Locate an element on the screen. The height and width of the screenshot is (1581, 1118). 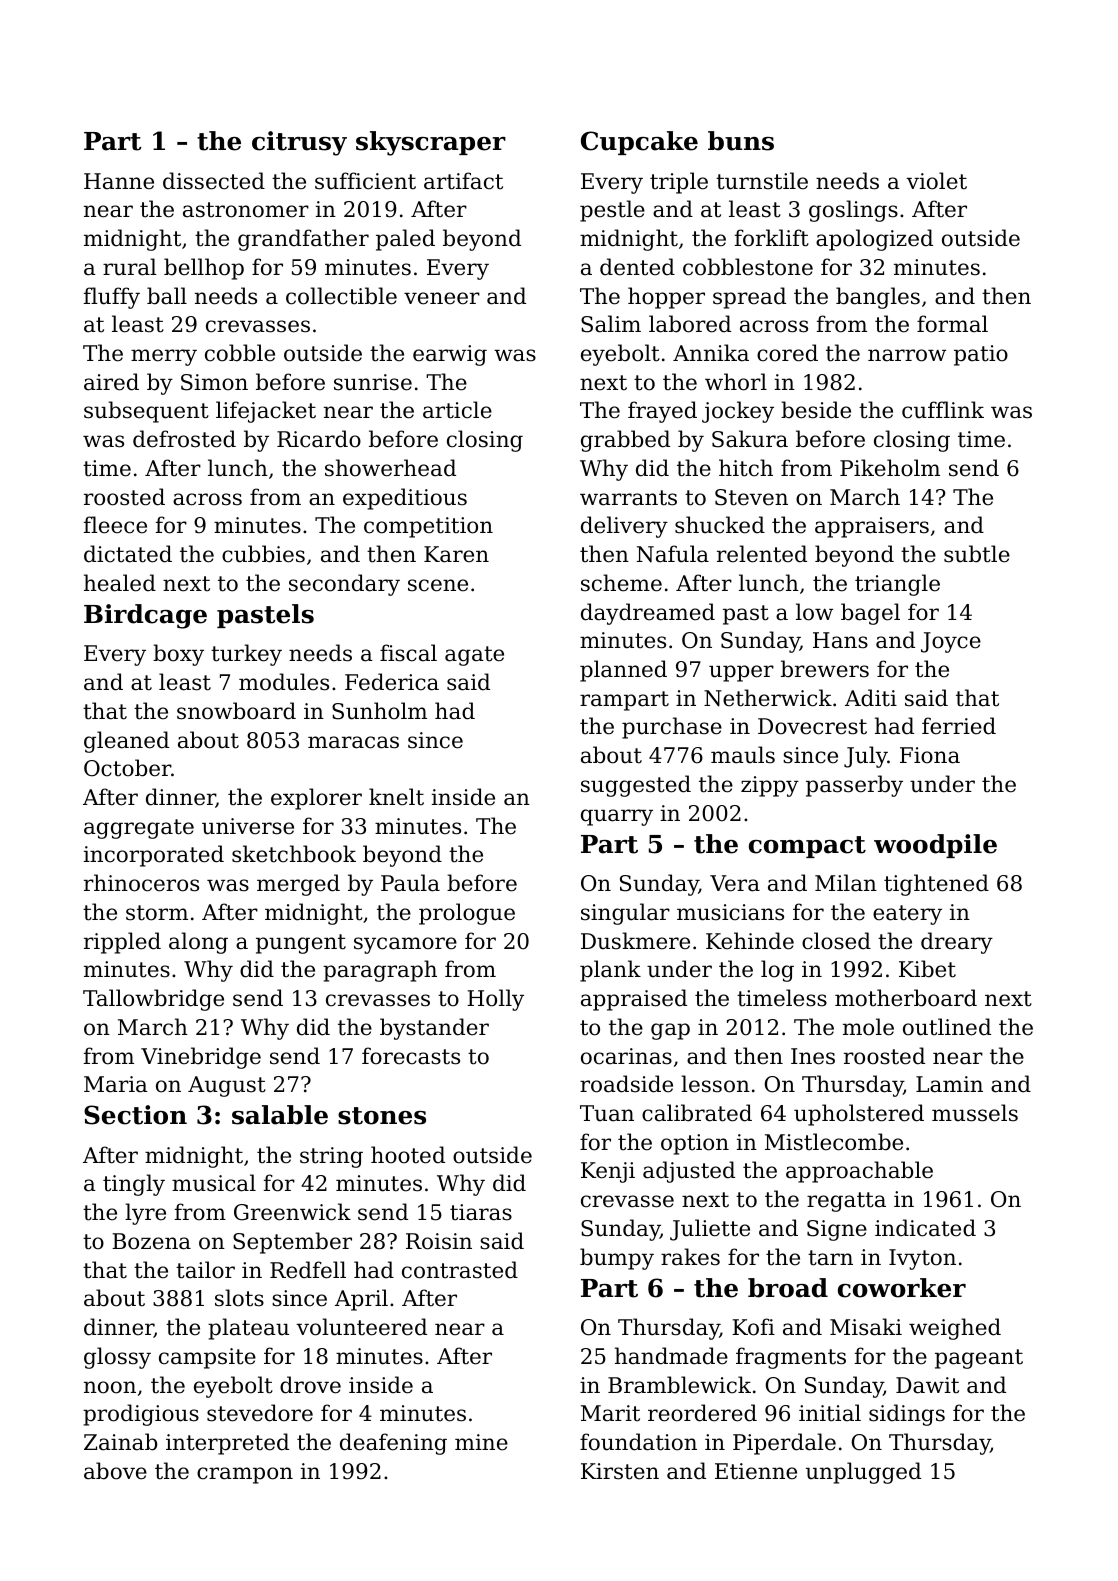
gap is located at coordinates (670, 1031).
